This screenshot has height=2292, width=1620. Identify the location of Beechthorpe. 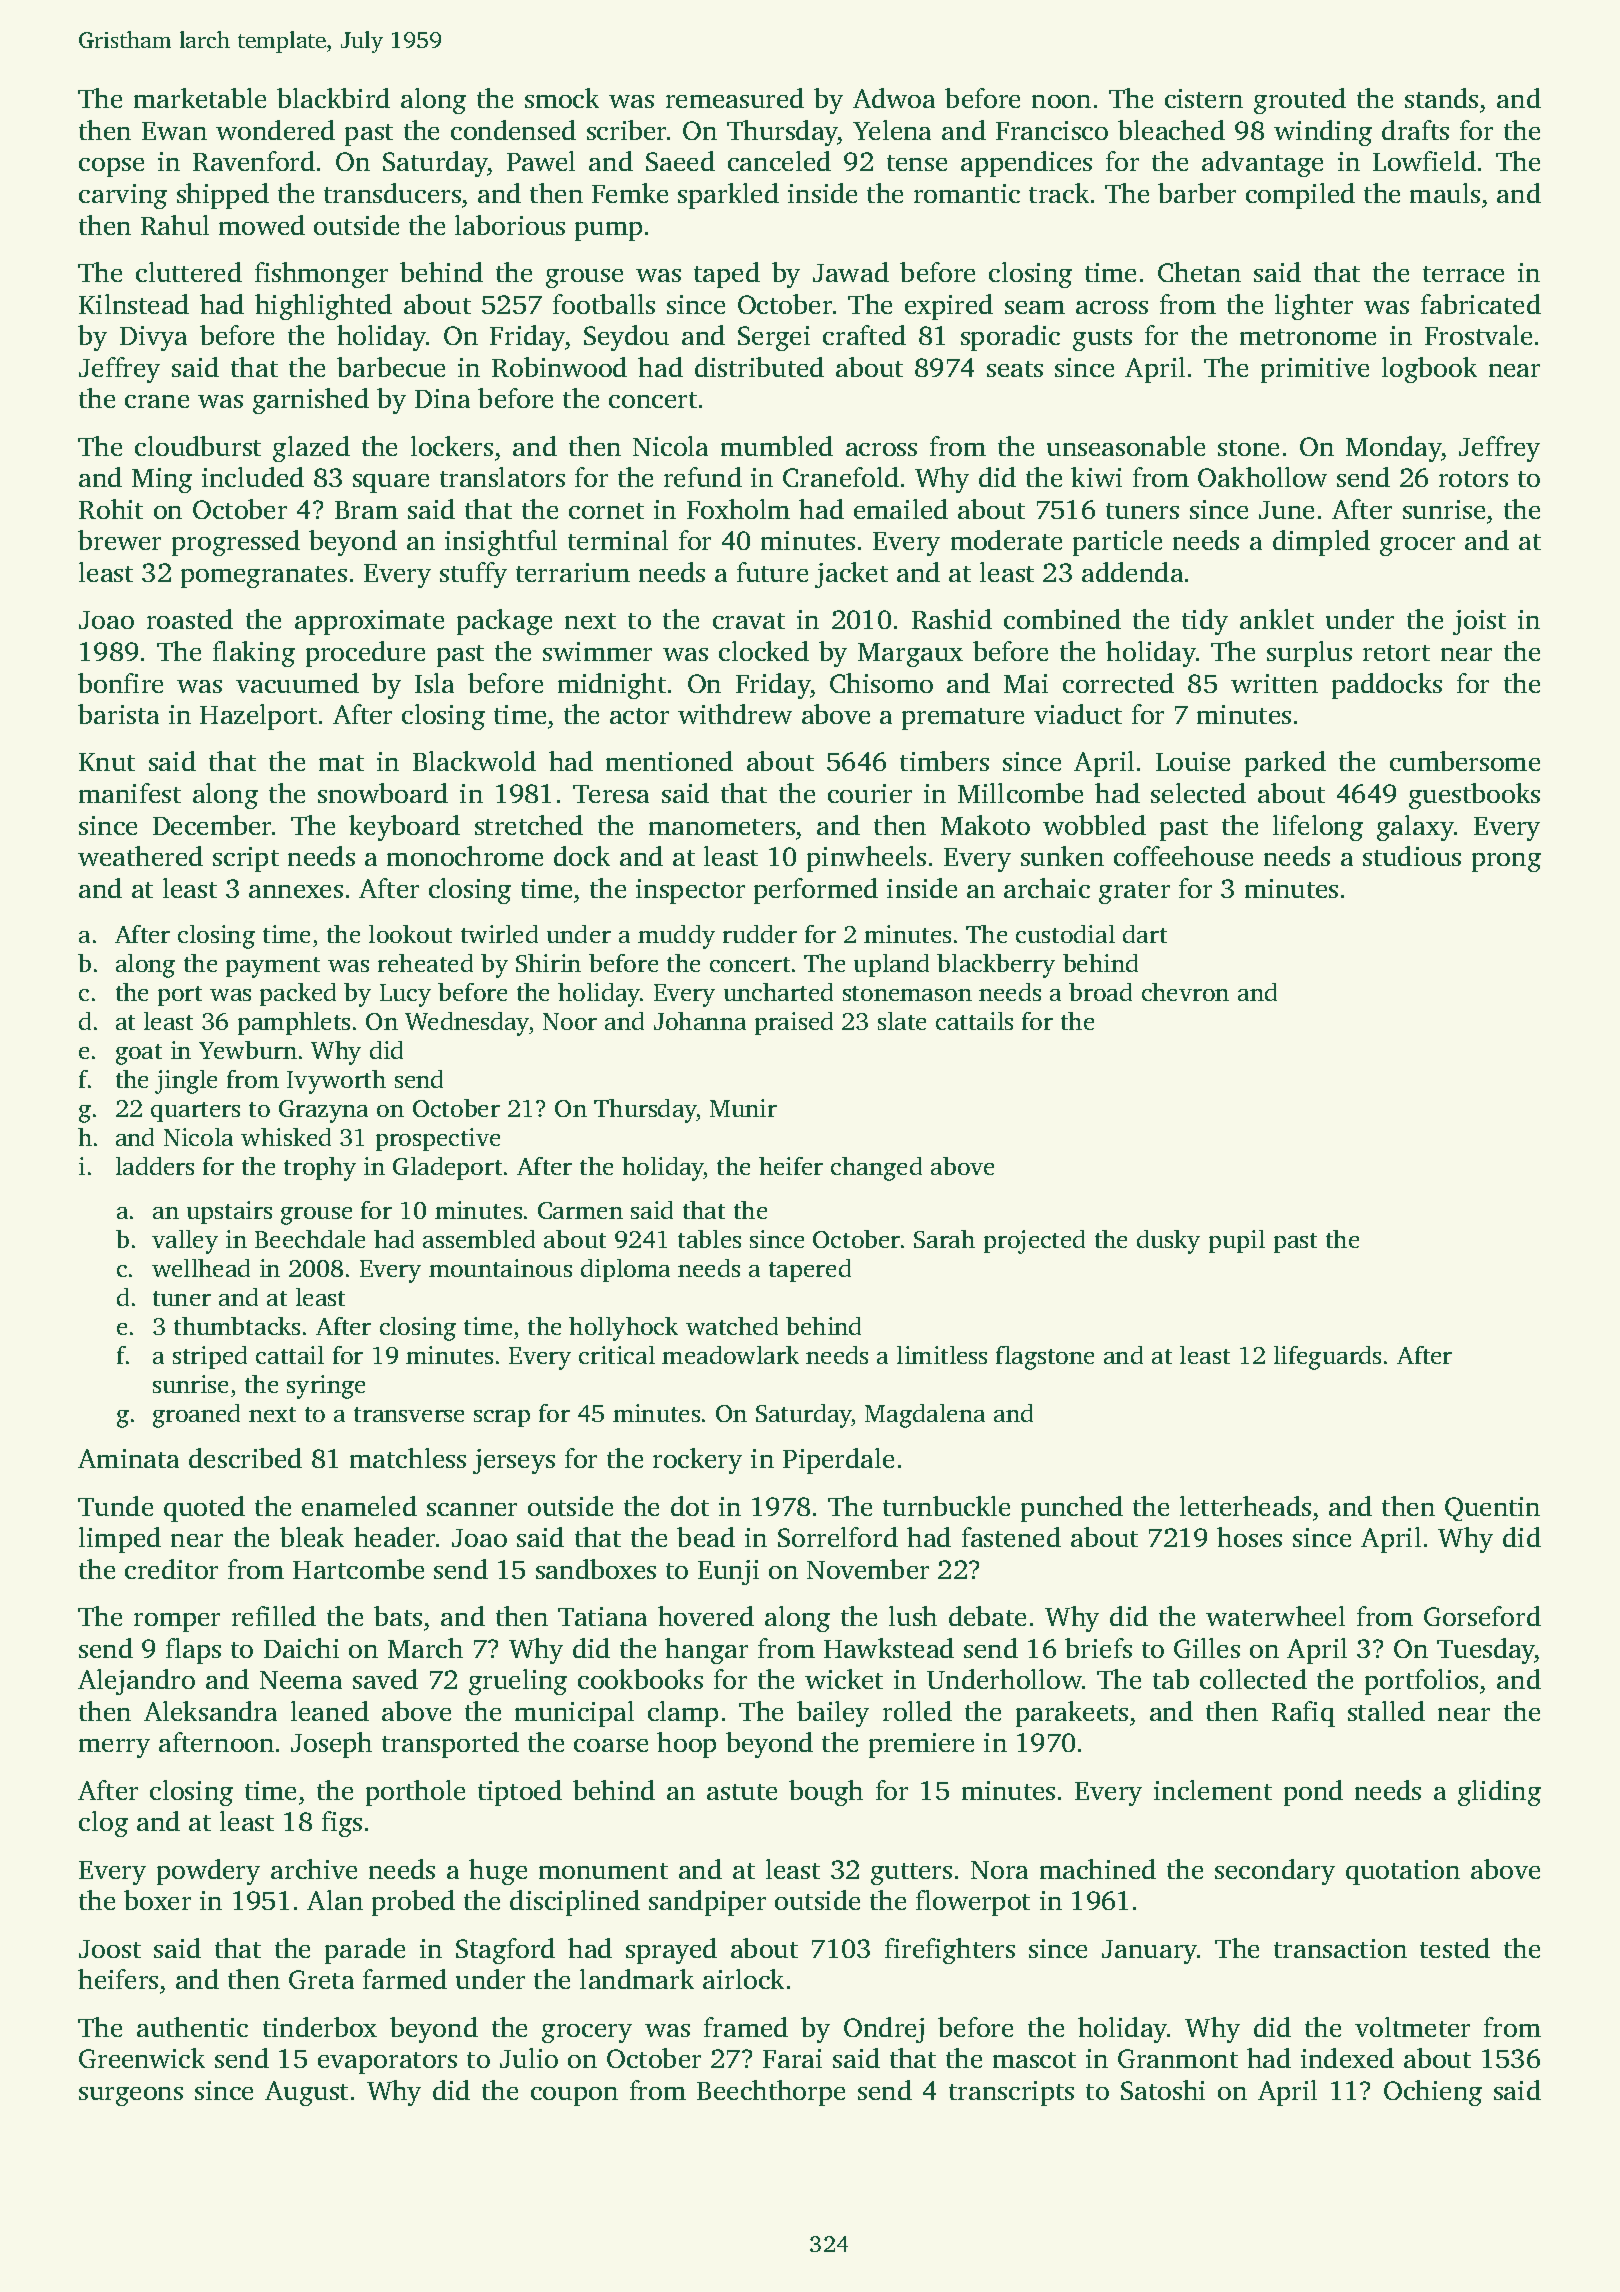
(771, 2093).
